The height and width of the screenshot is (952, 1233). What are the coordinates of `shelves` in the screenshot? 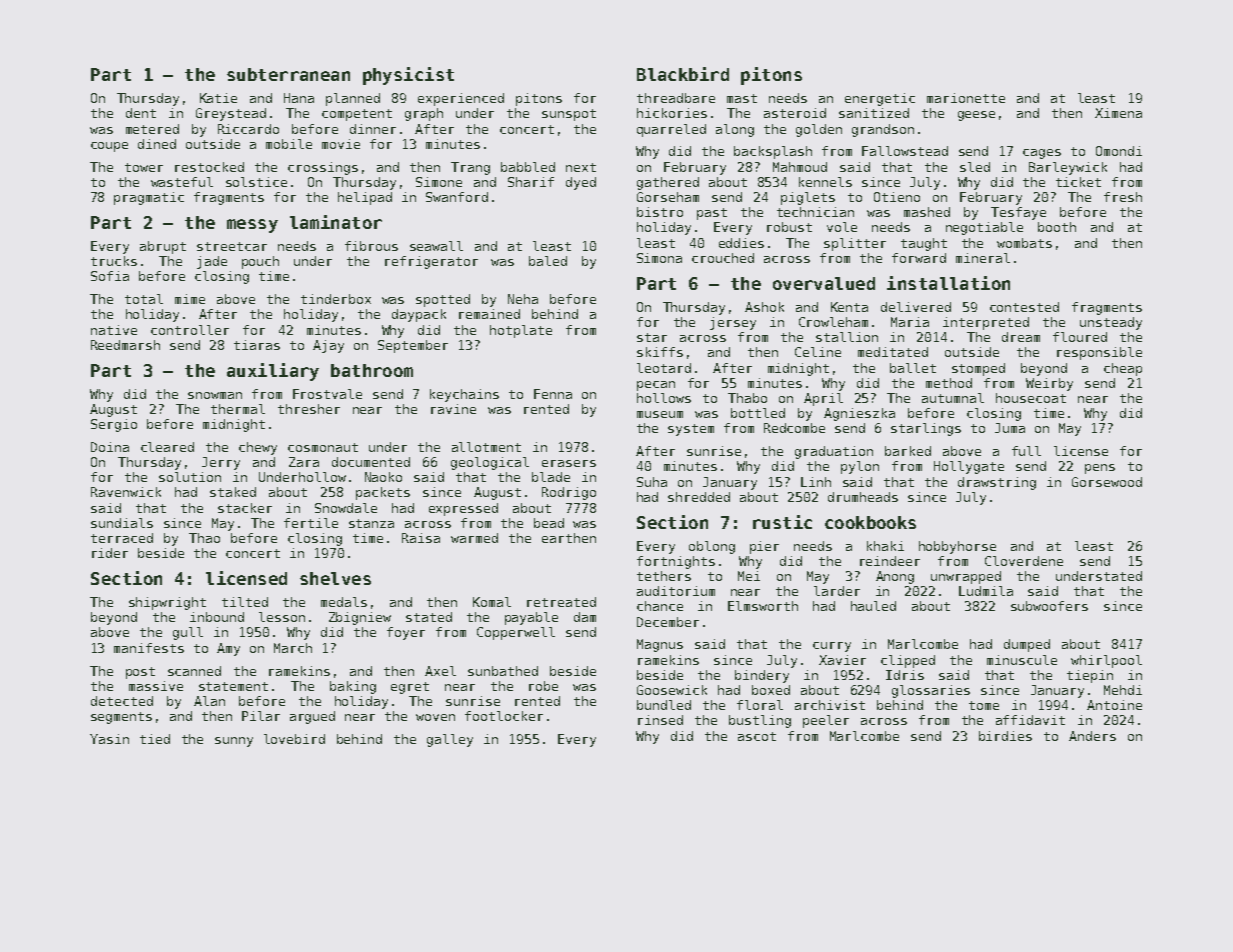 It's located at (335, 578).
